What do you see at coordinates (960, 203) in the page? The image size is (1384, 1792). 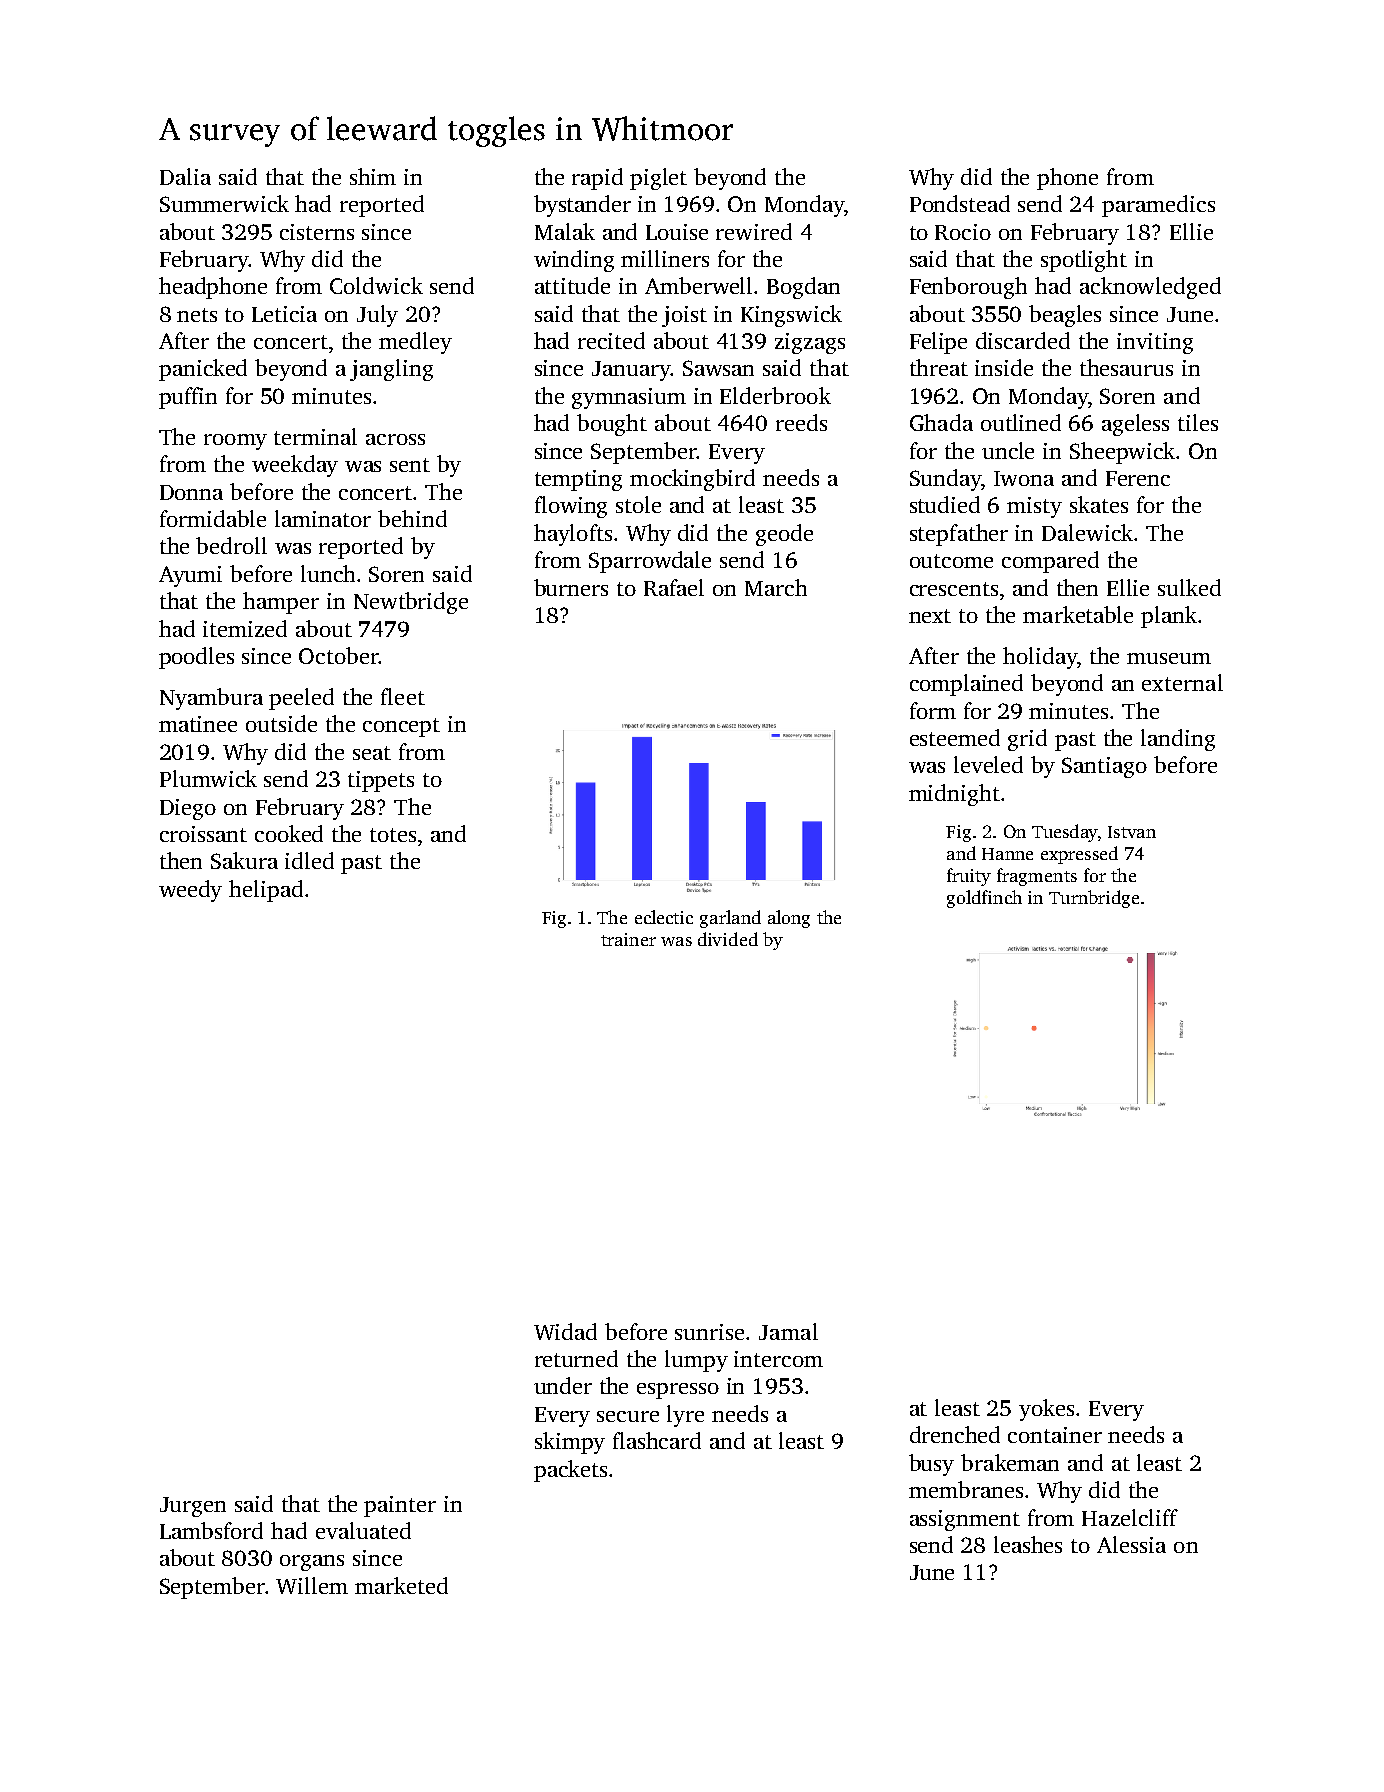 I see `Pondstead` at bounding box center [960, 203].
